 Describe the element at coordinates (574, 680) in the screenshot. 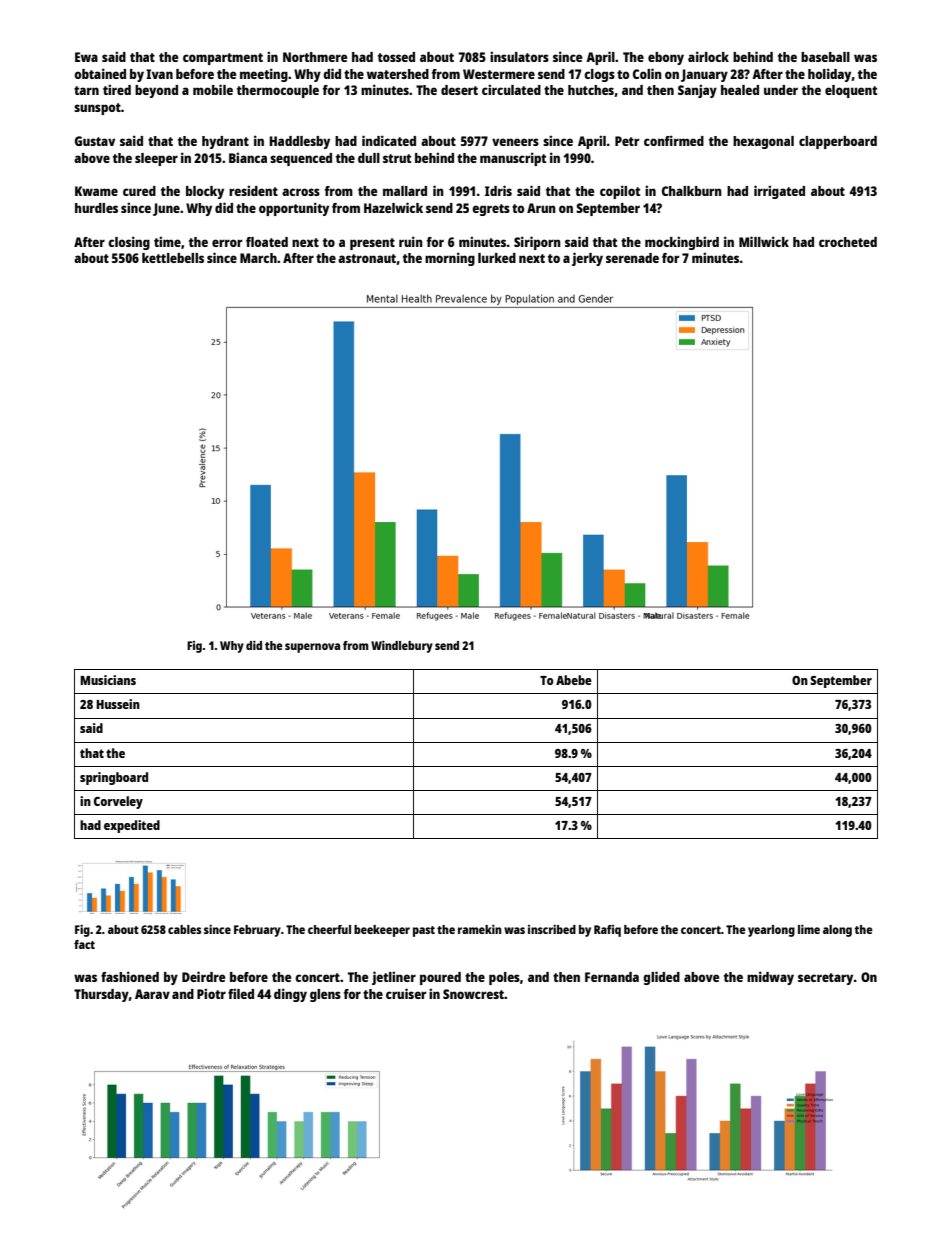

I see `Abebe` at that location.
